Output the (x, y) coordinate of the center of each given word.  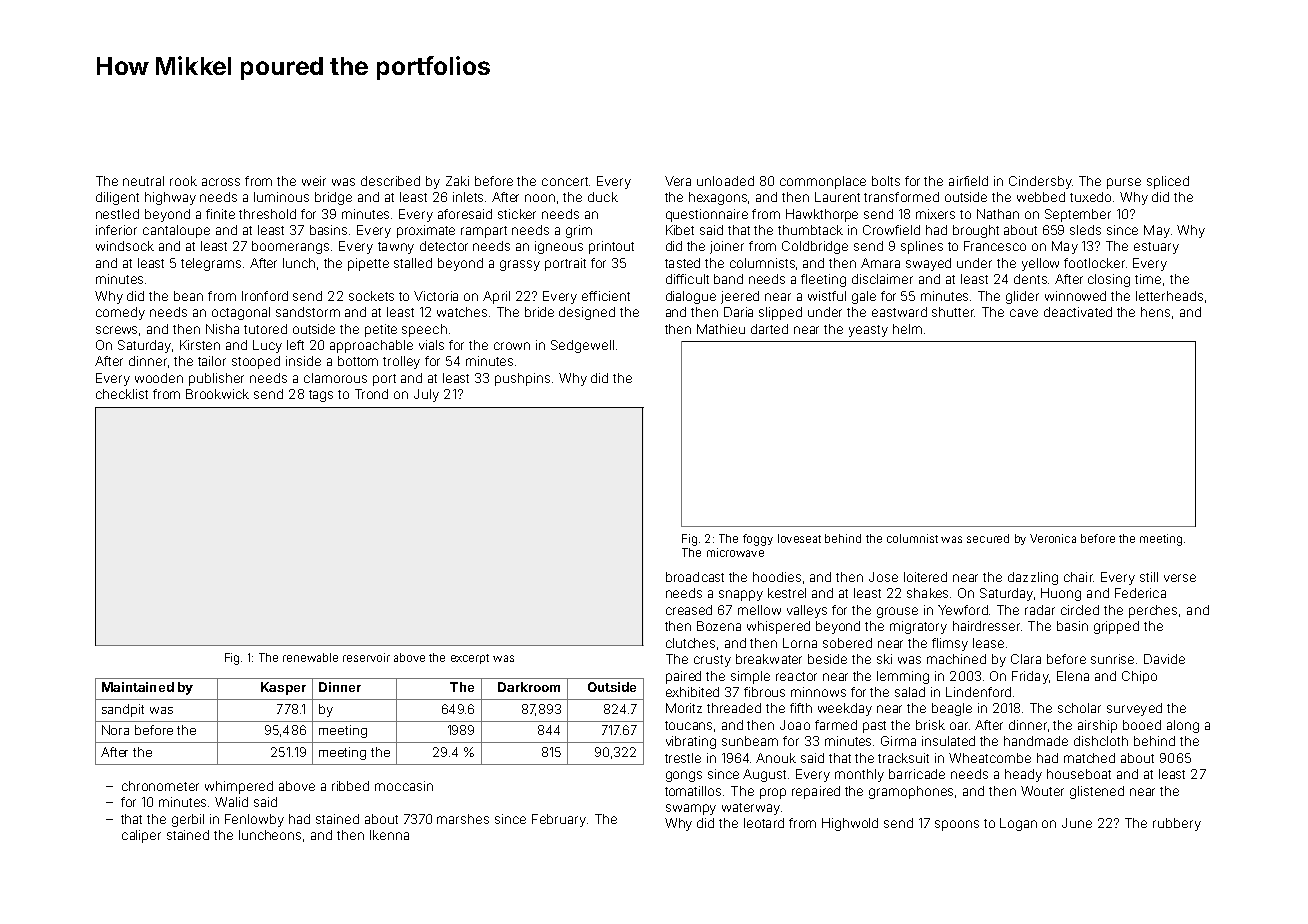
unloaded (725, 181)
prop (773, 793)
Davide (1164, 659)
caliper (141, 836)
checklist (122, 394)
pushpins (522, 379)
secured (988, 538)
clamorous (335, 378)
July (426, 395)
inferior (116, 230)
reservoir (366, 657)
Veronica (1053, 538)
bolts (886, 181)
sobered (847, 643)
